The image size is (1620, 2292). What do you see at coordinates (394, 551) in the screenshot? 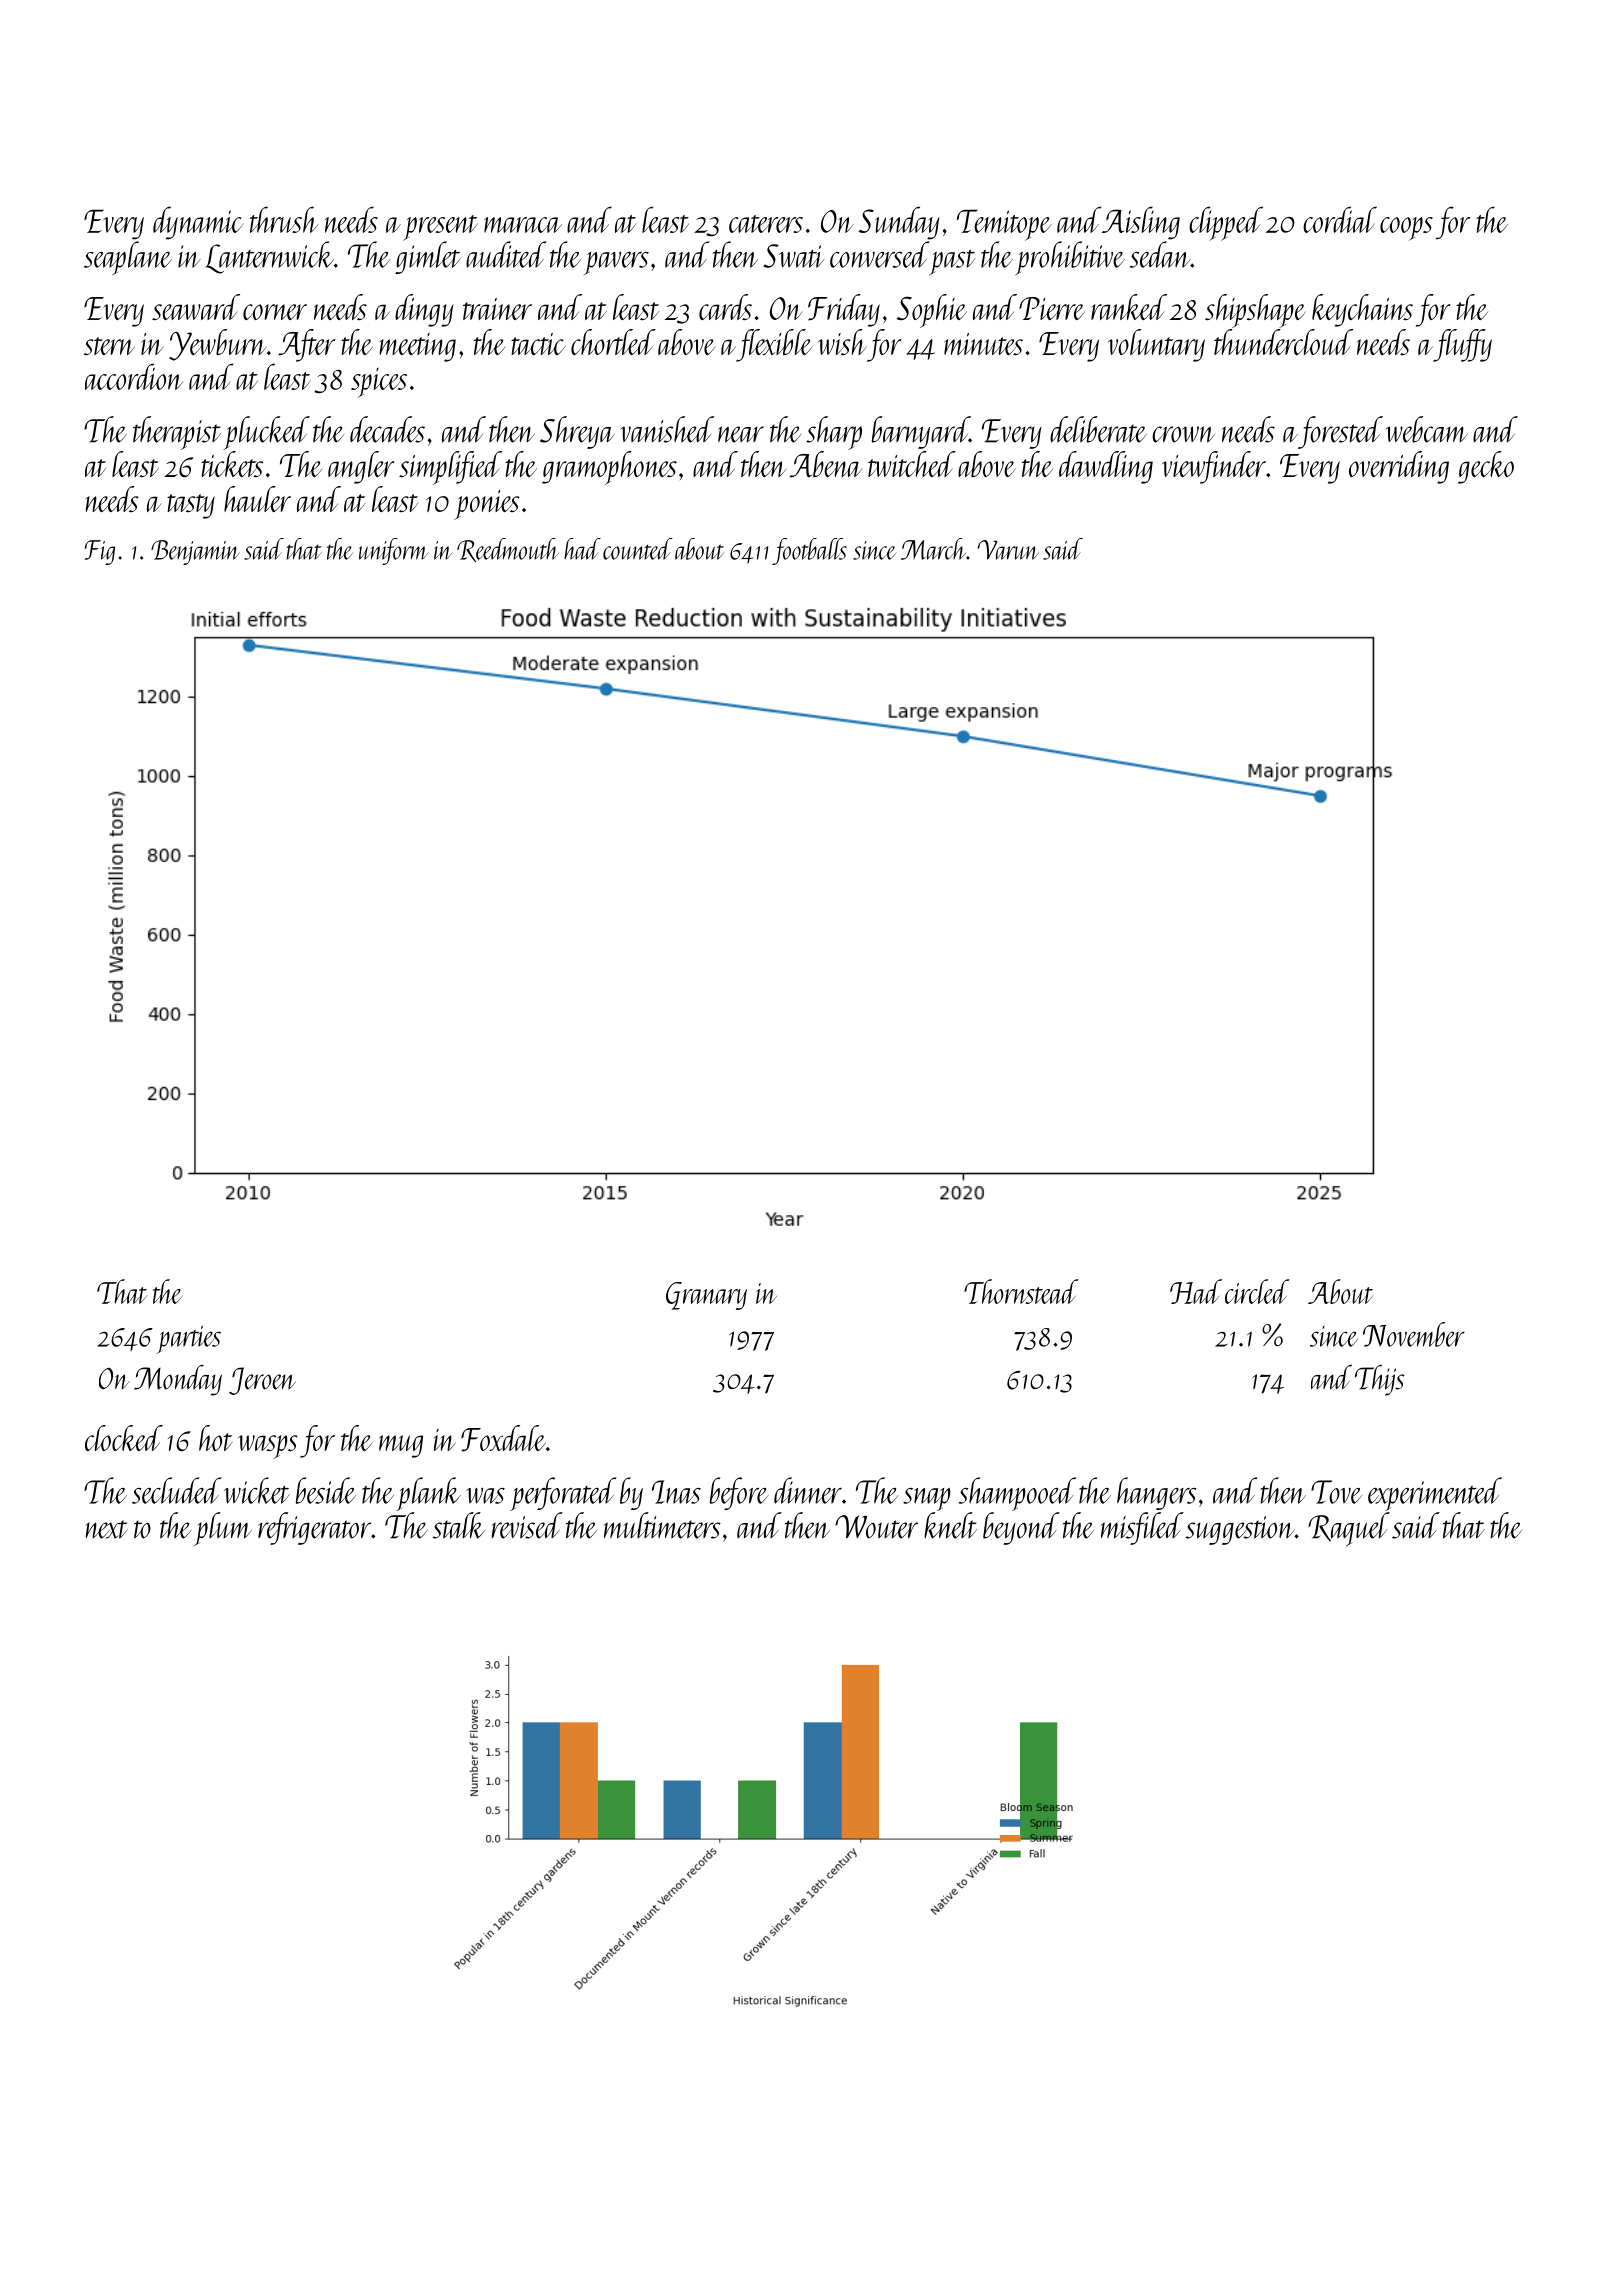
I see `uniform` at bounding box center [394, 551].
